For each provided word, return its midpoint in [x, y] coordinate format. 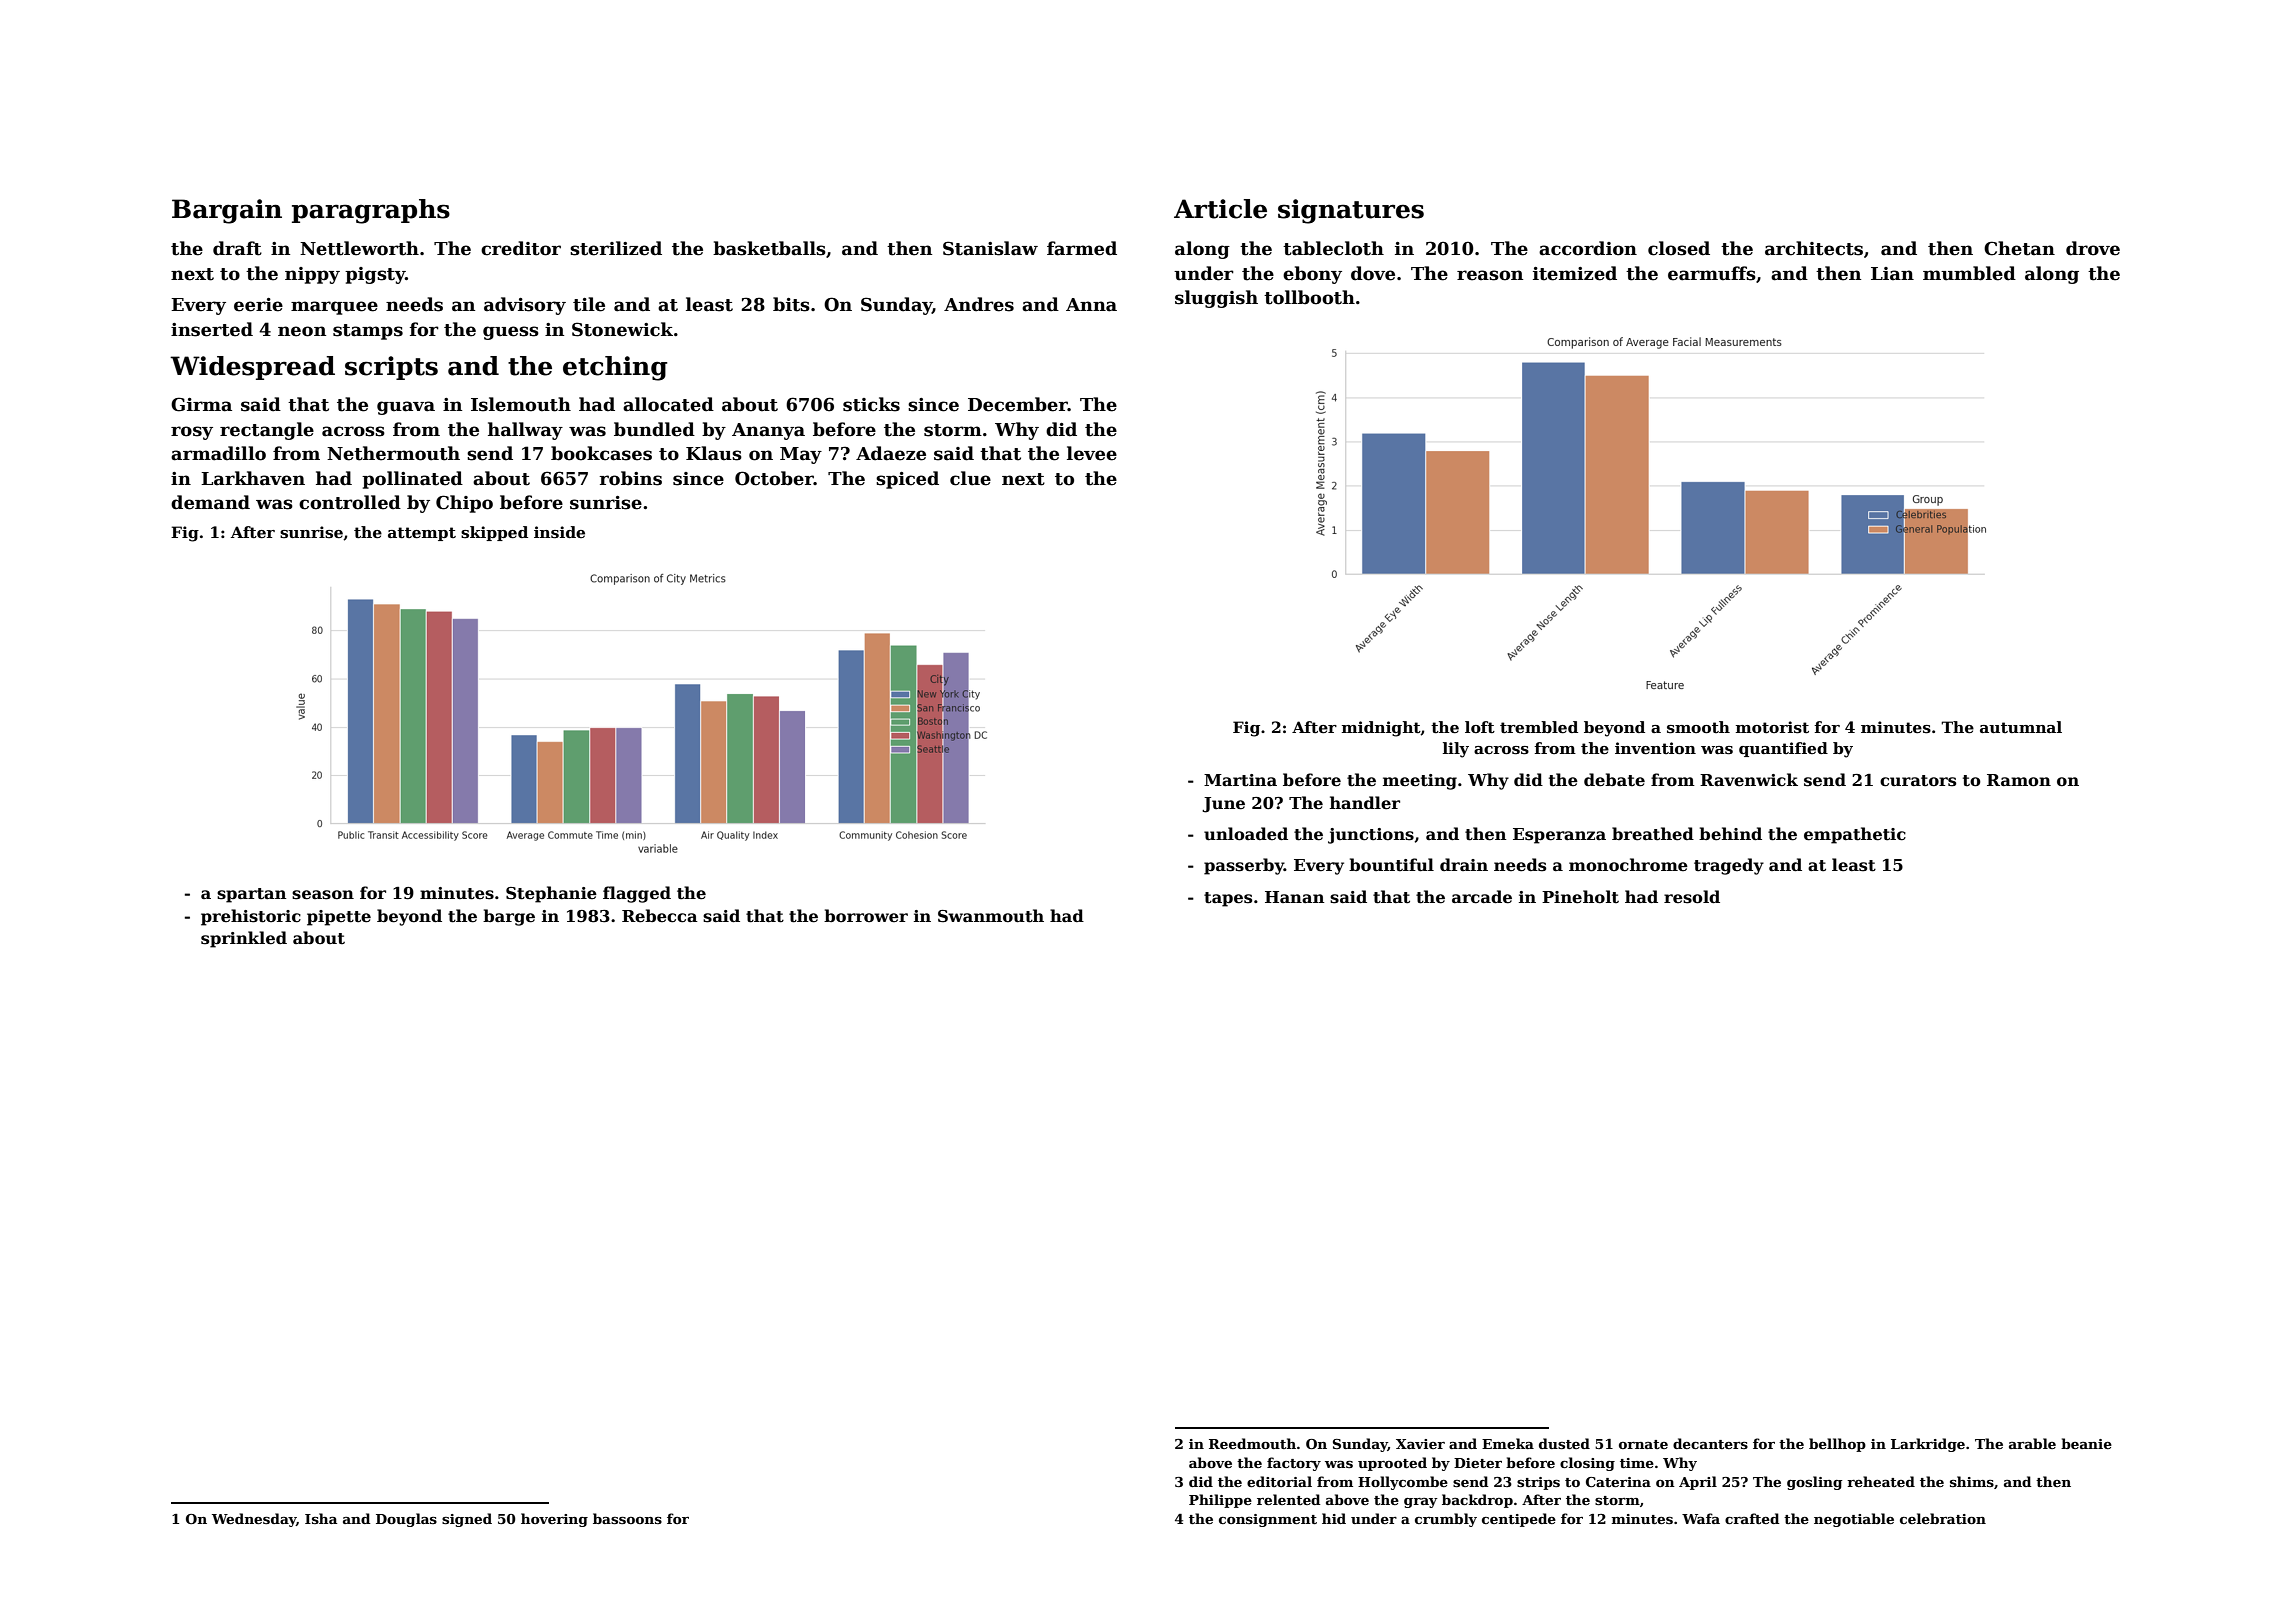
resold [1692, 897]
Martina [1240, 780]
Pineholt [1580, 897]
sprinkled [244, 939]
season [323, 895]
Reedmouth [1252, 1443]
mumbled [1969, 273]
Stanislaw [990, 248]
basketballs [769, 248]
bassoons [627, 1518]
